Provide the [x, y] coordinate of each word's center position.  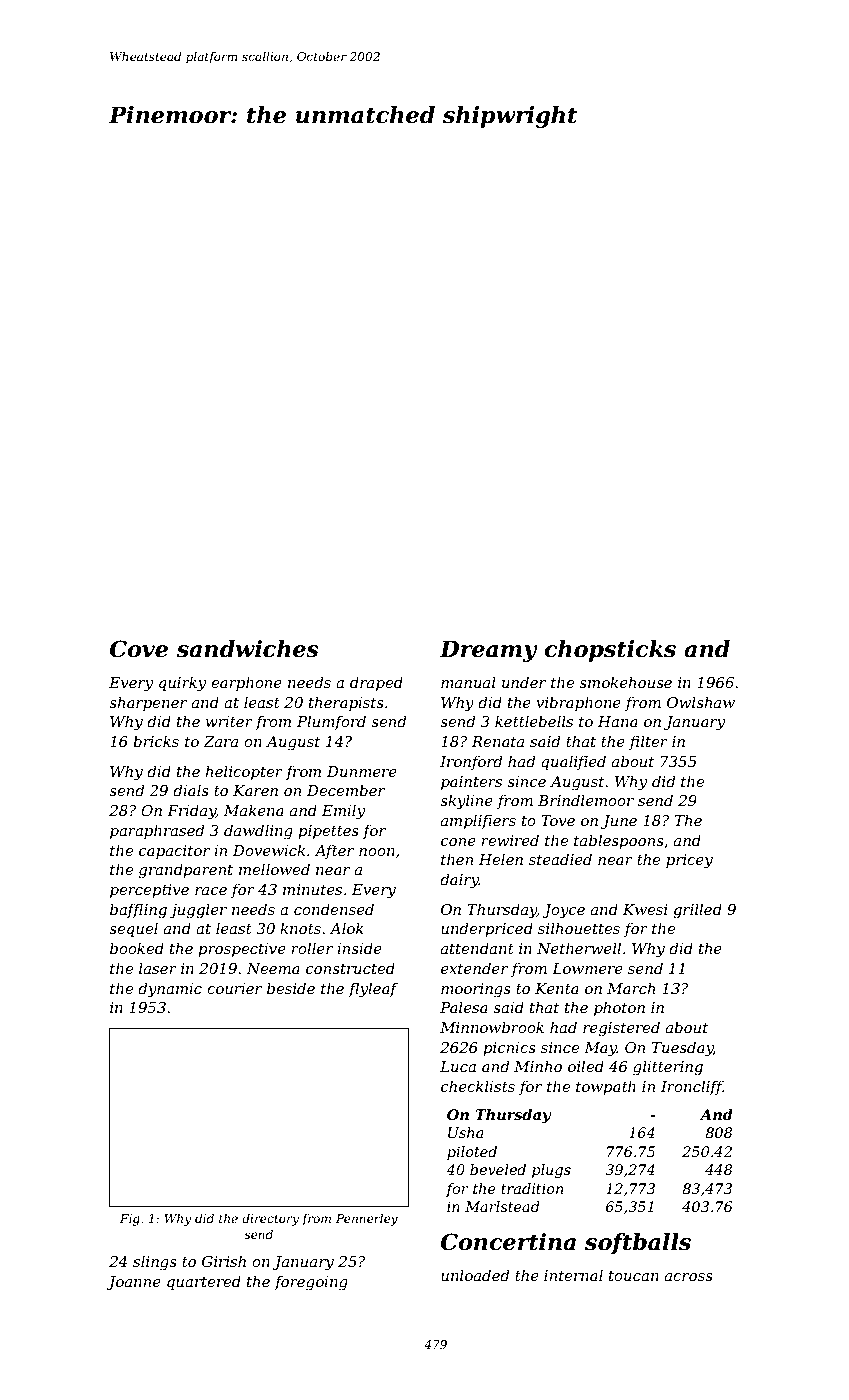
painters [471, 783]
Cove [139, 649]
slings [155, 1263]
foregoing [311, 1283]
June [619, 822]
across [689, 1277]
